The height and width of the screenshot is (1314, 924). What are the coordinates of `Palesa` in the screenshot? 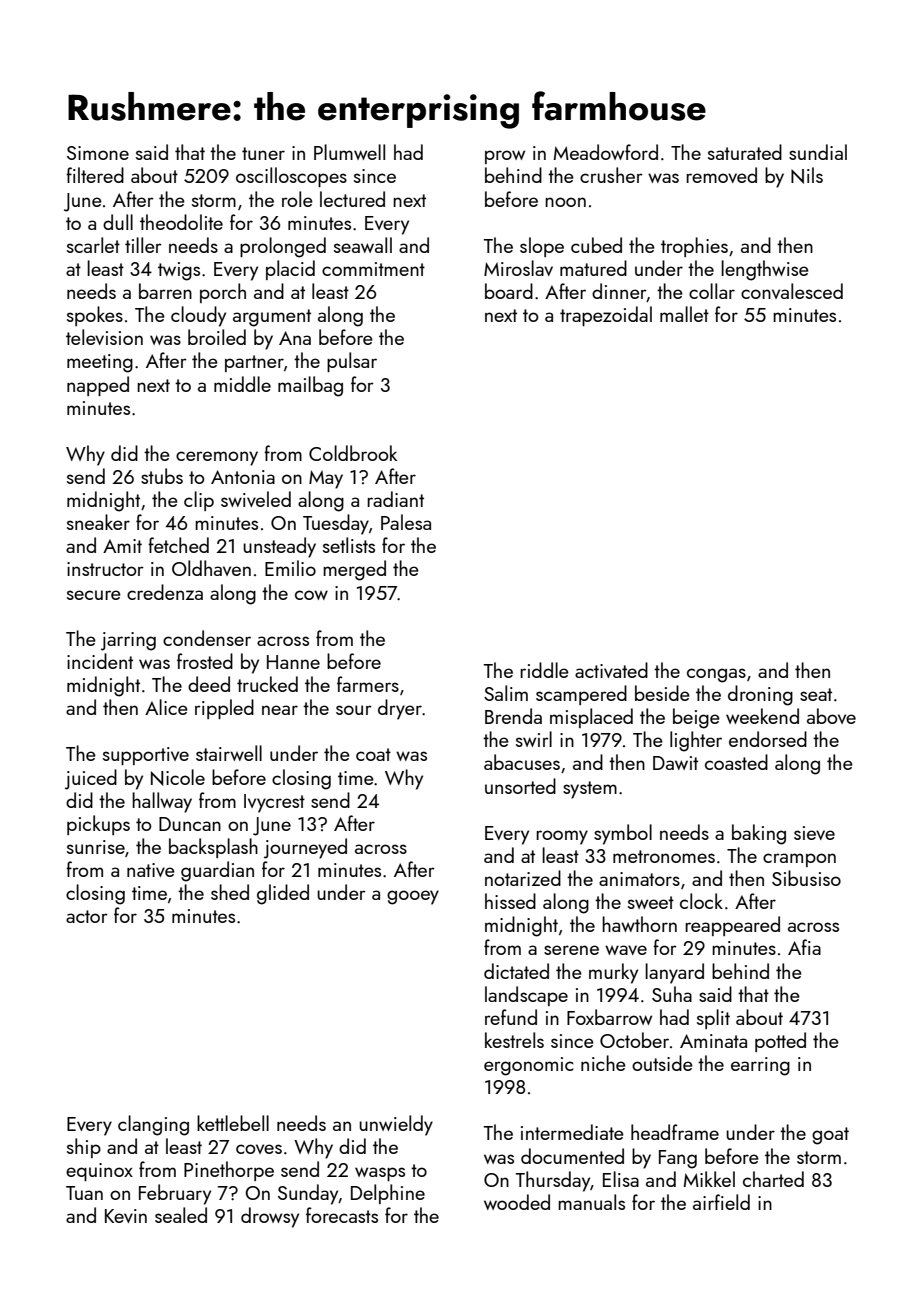 It's located at (406, 522).
